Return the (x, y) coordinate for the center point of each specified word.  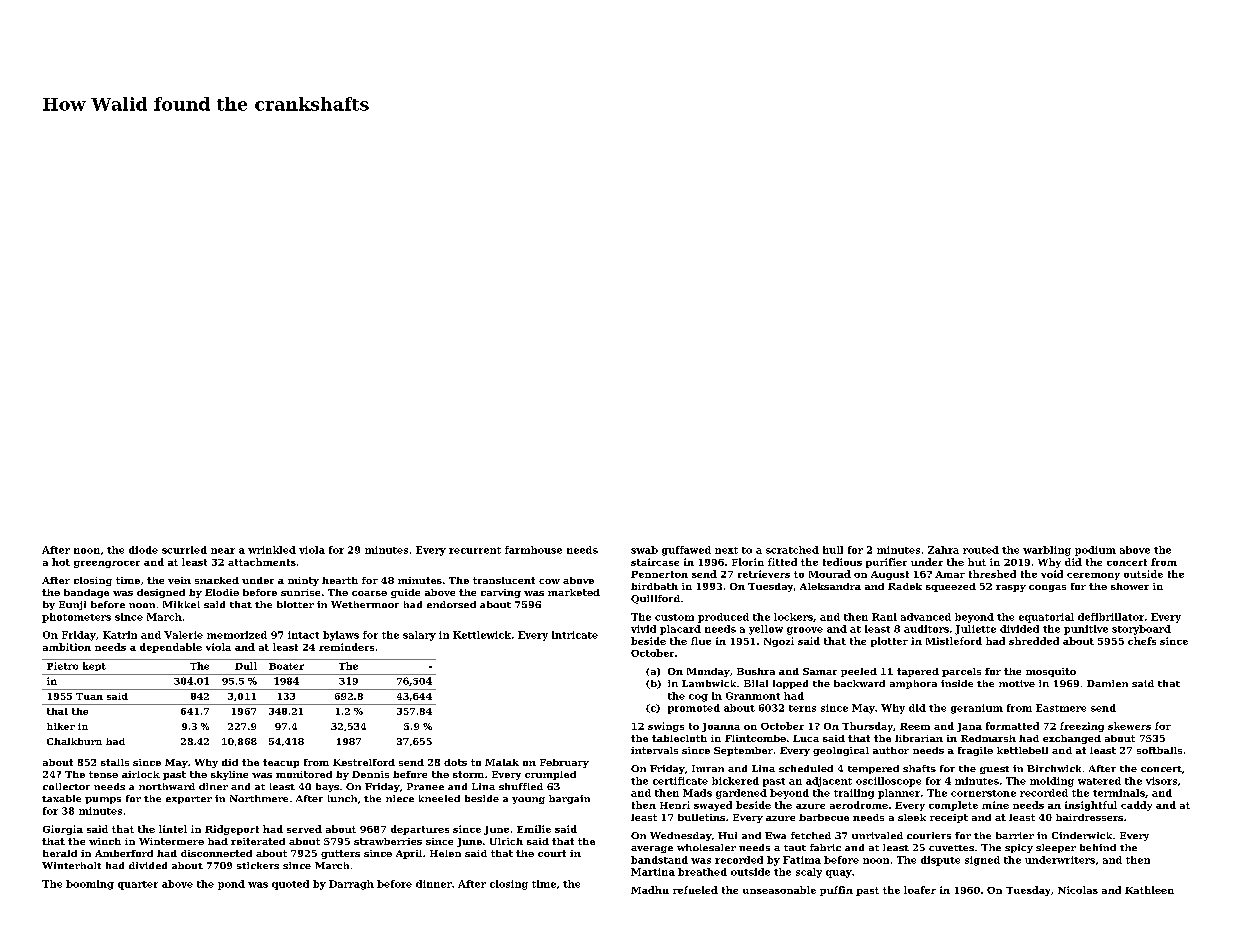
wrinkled (272, 550)
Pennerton (659, 574)
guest (994, 770)
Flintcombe (755, 738)
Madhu (650, 890)
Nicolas (1078, 890)
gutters (340, 854)
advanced (926, 617)
